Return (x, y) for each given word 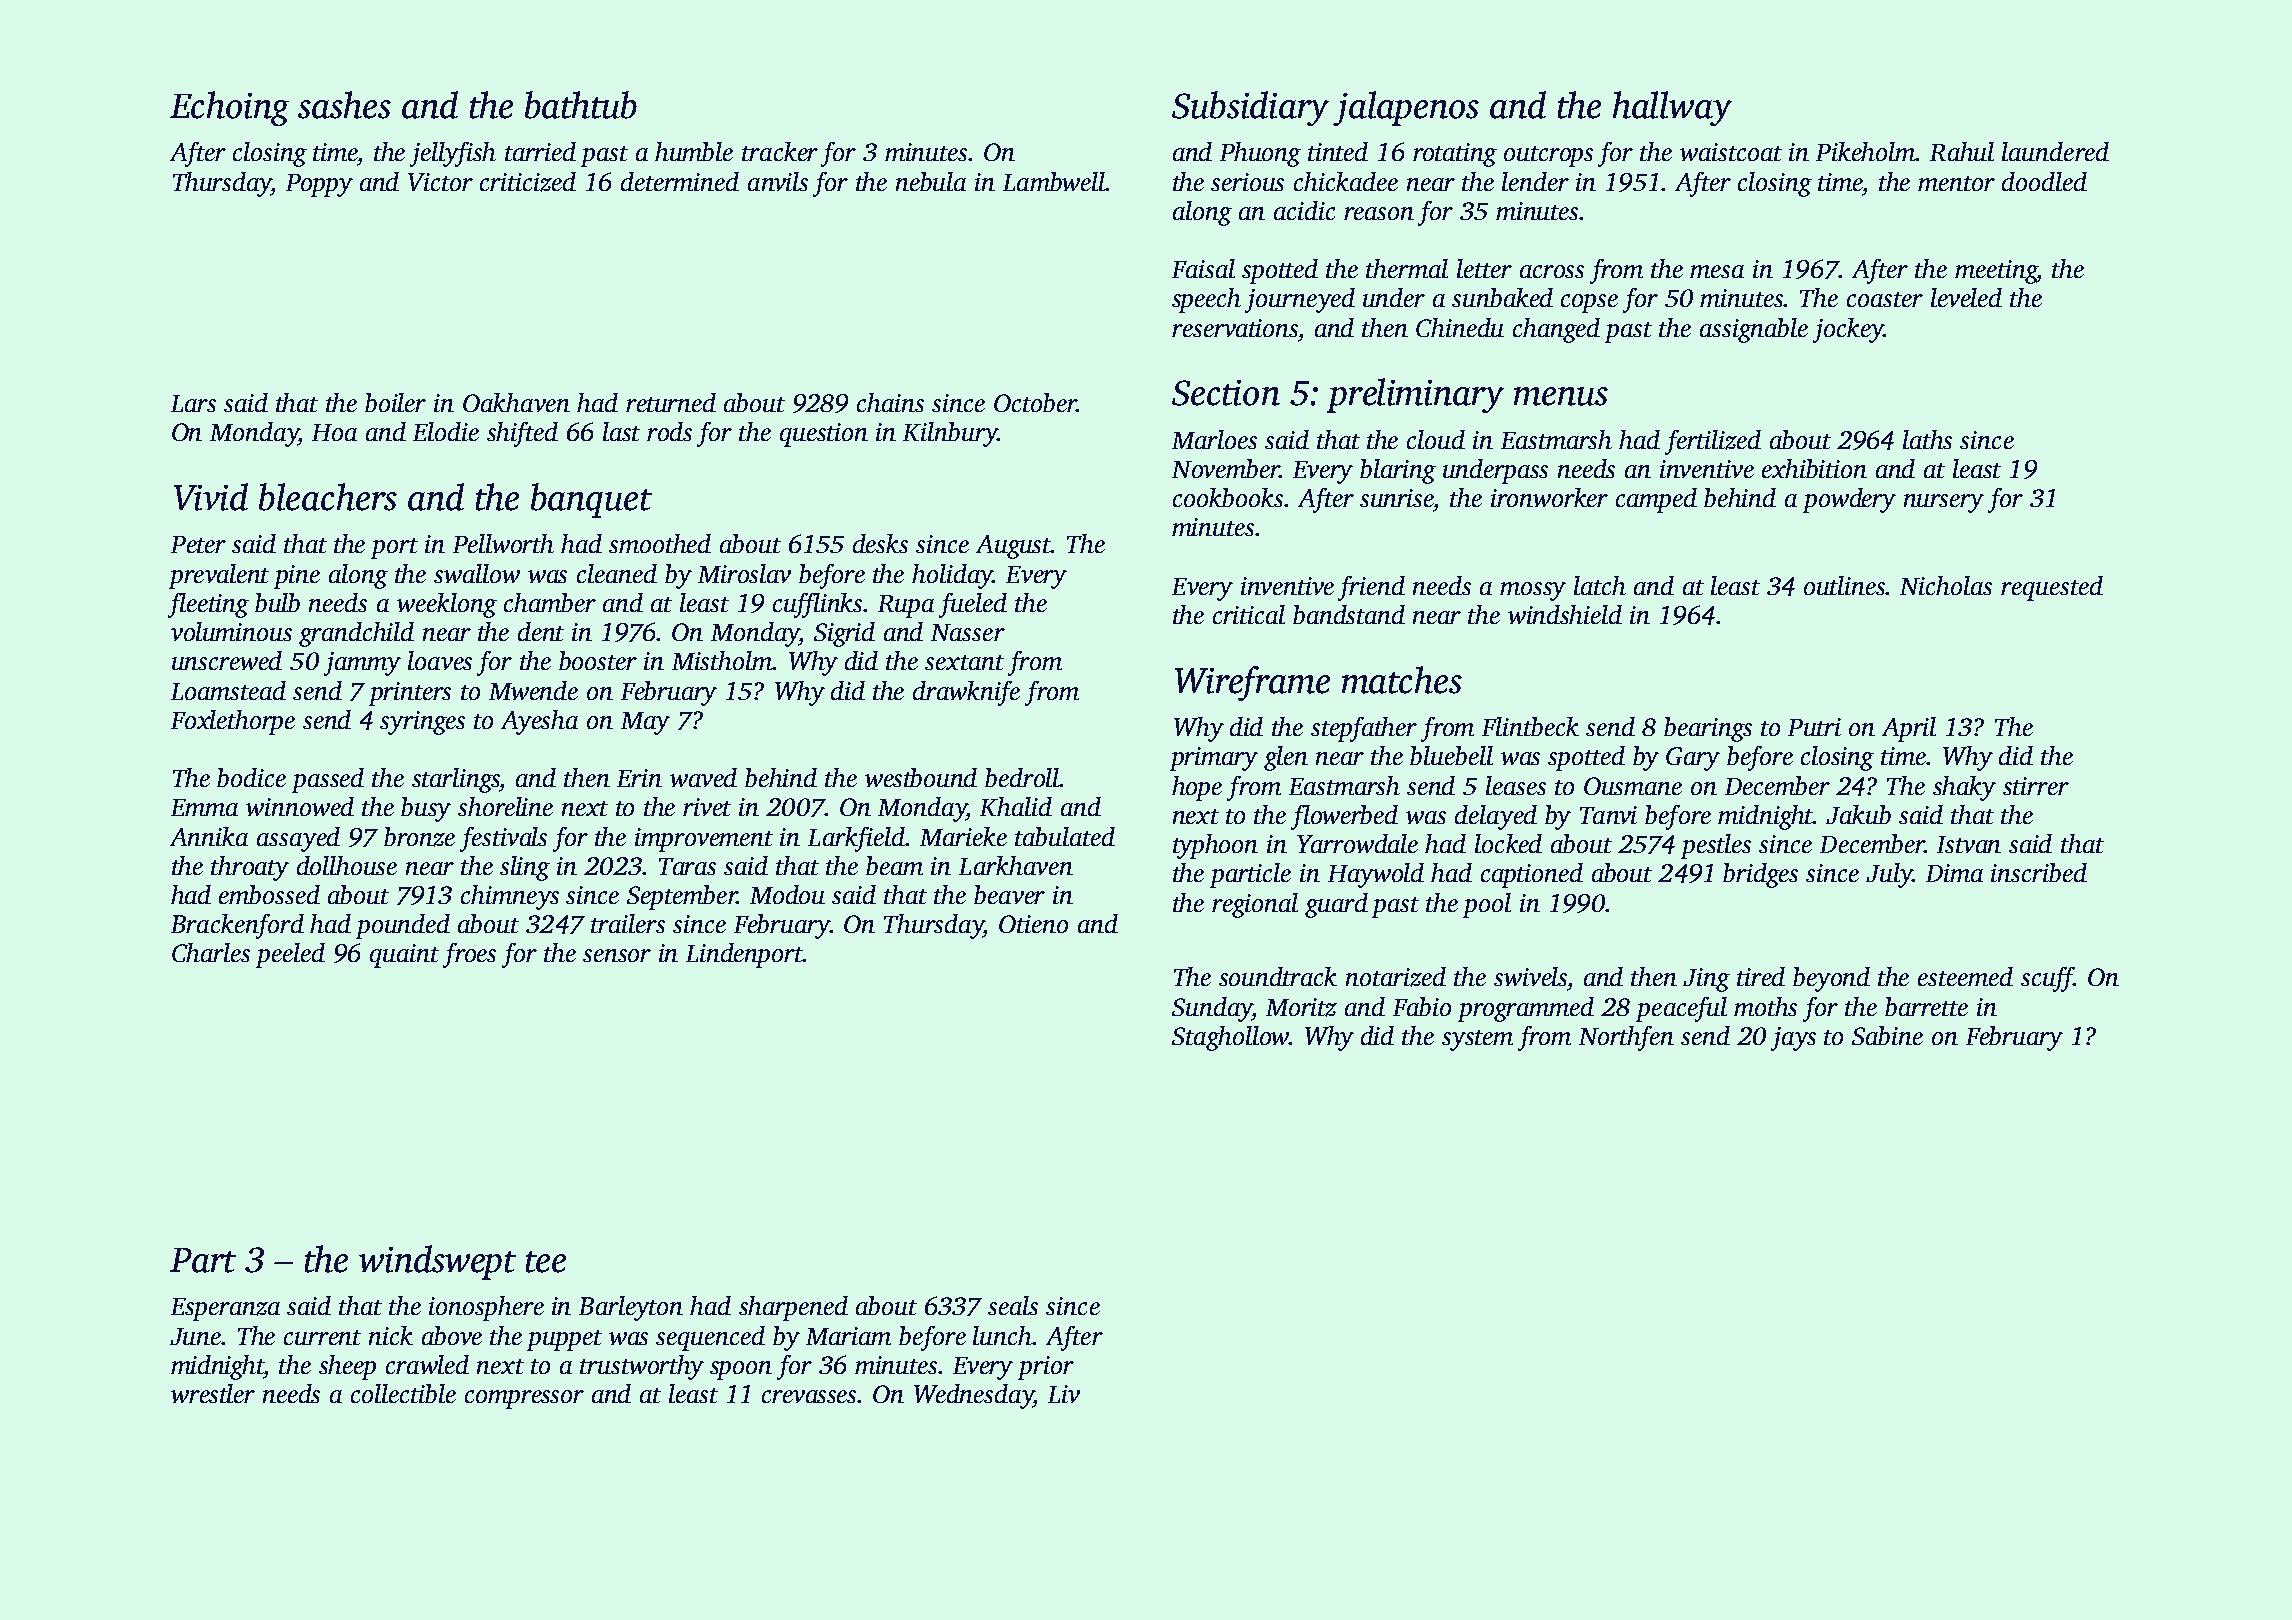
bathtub (581, 105)
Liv (1064, 1394)
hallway (1672, 108)
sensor (617, 955)
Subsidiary (1250, 108)
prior (1046, 1368)
